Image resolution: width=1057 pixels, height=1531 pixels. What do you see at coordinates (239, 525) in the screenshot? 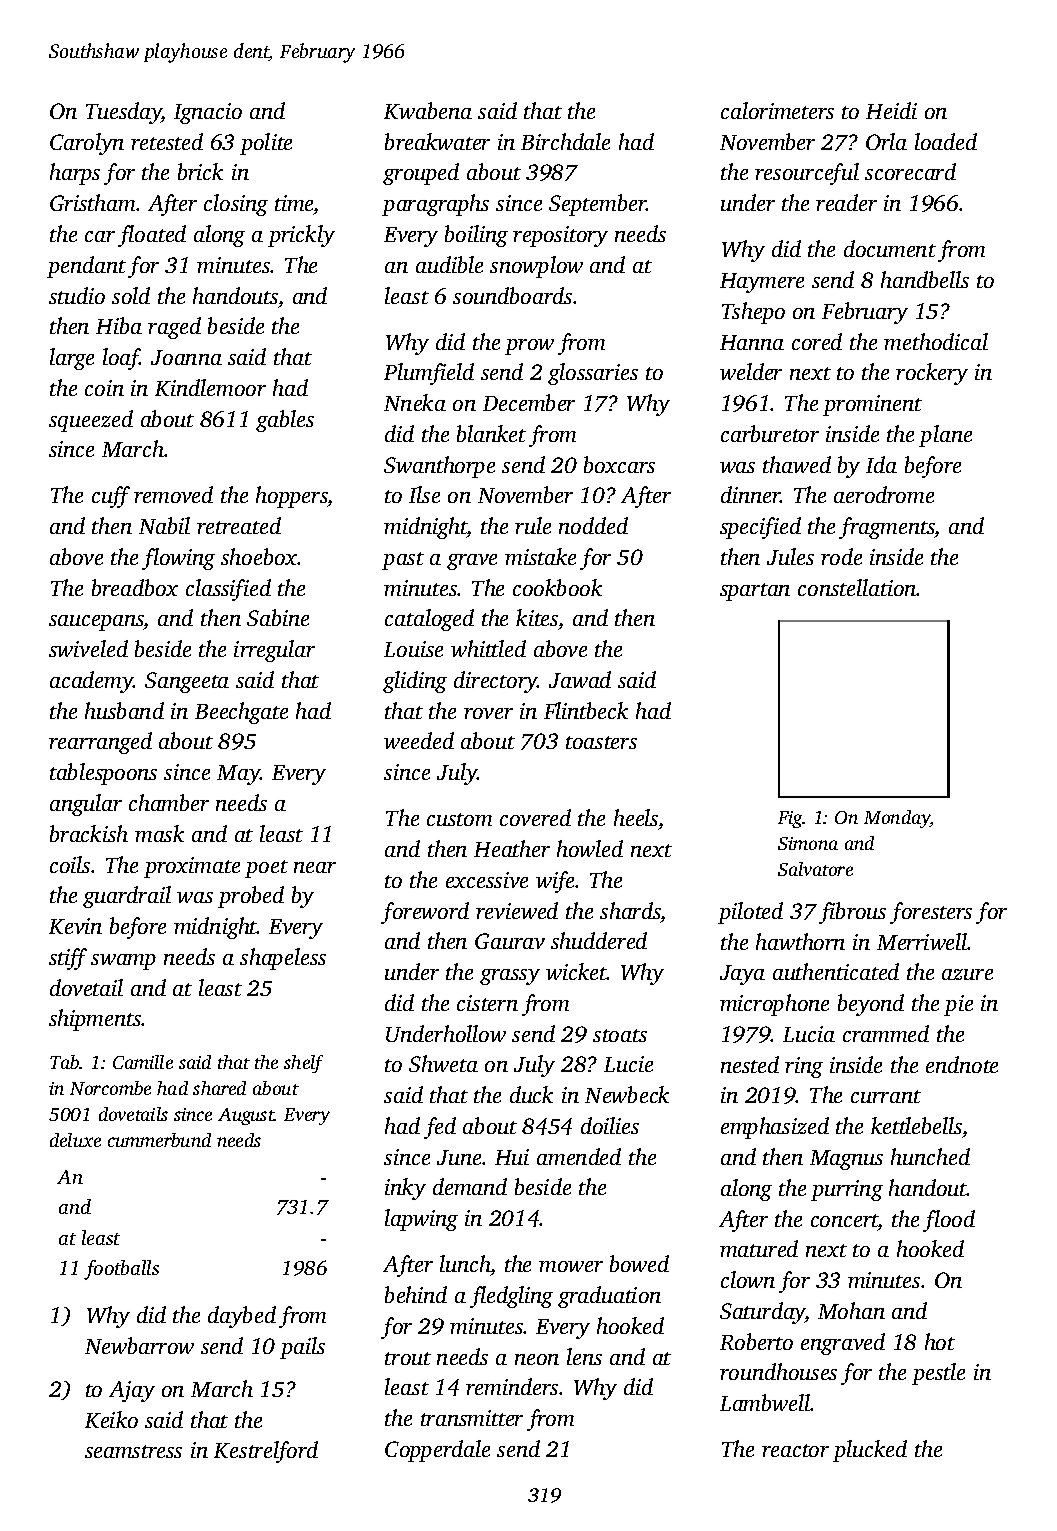
I see `retreated` at bounding box center [239, 525].
